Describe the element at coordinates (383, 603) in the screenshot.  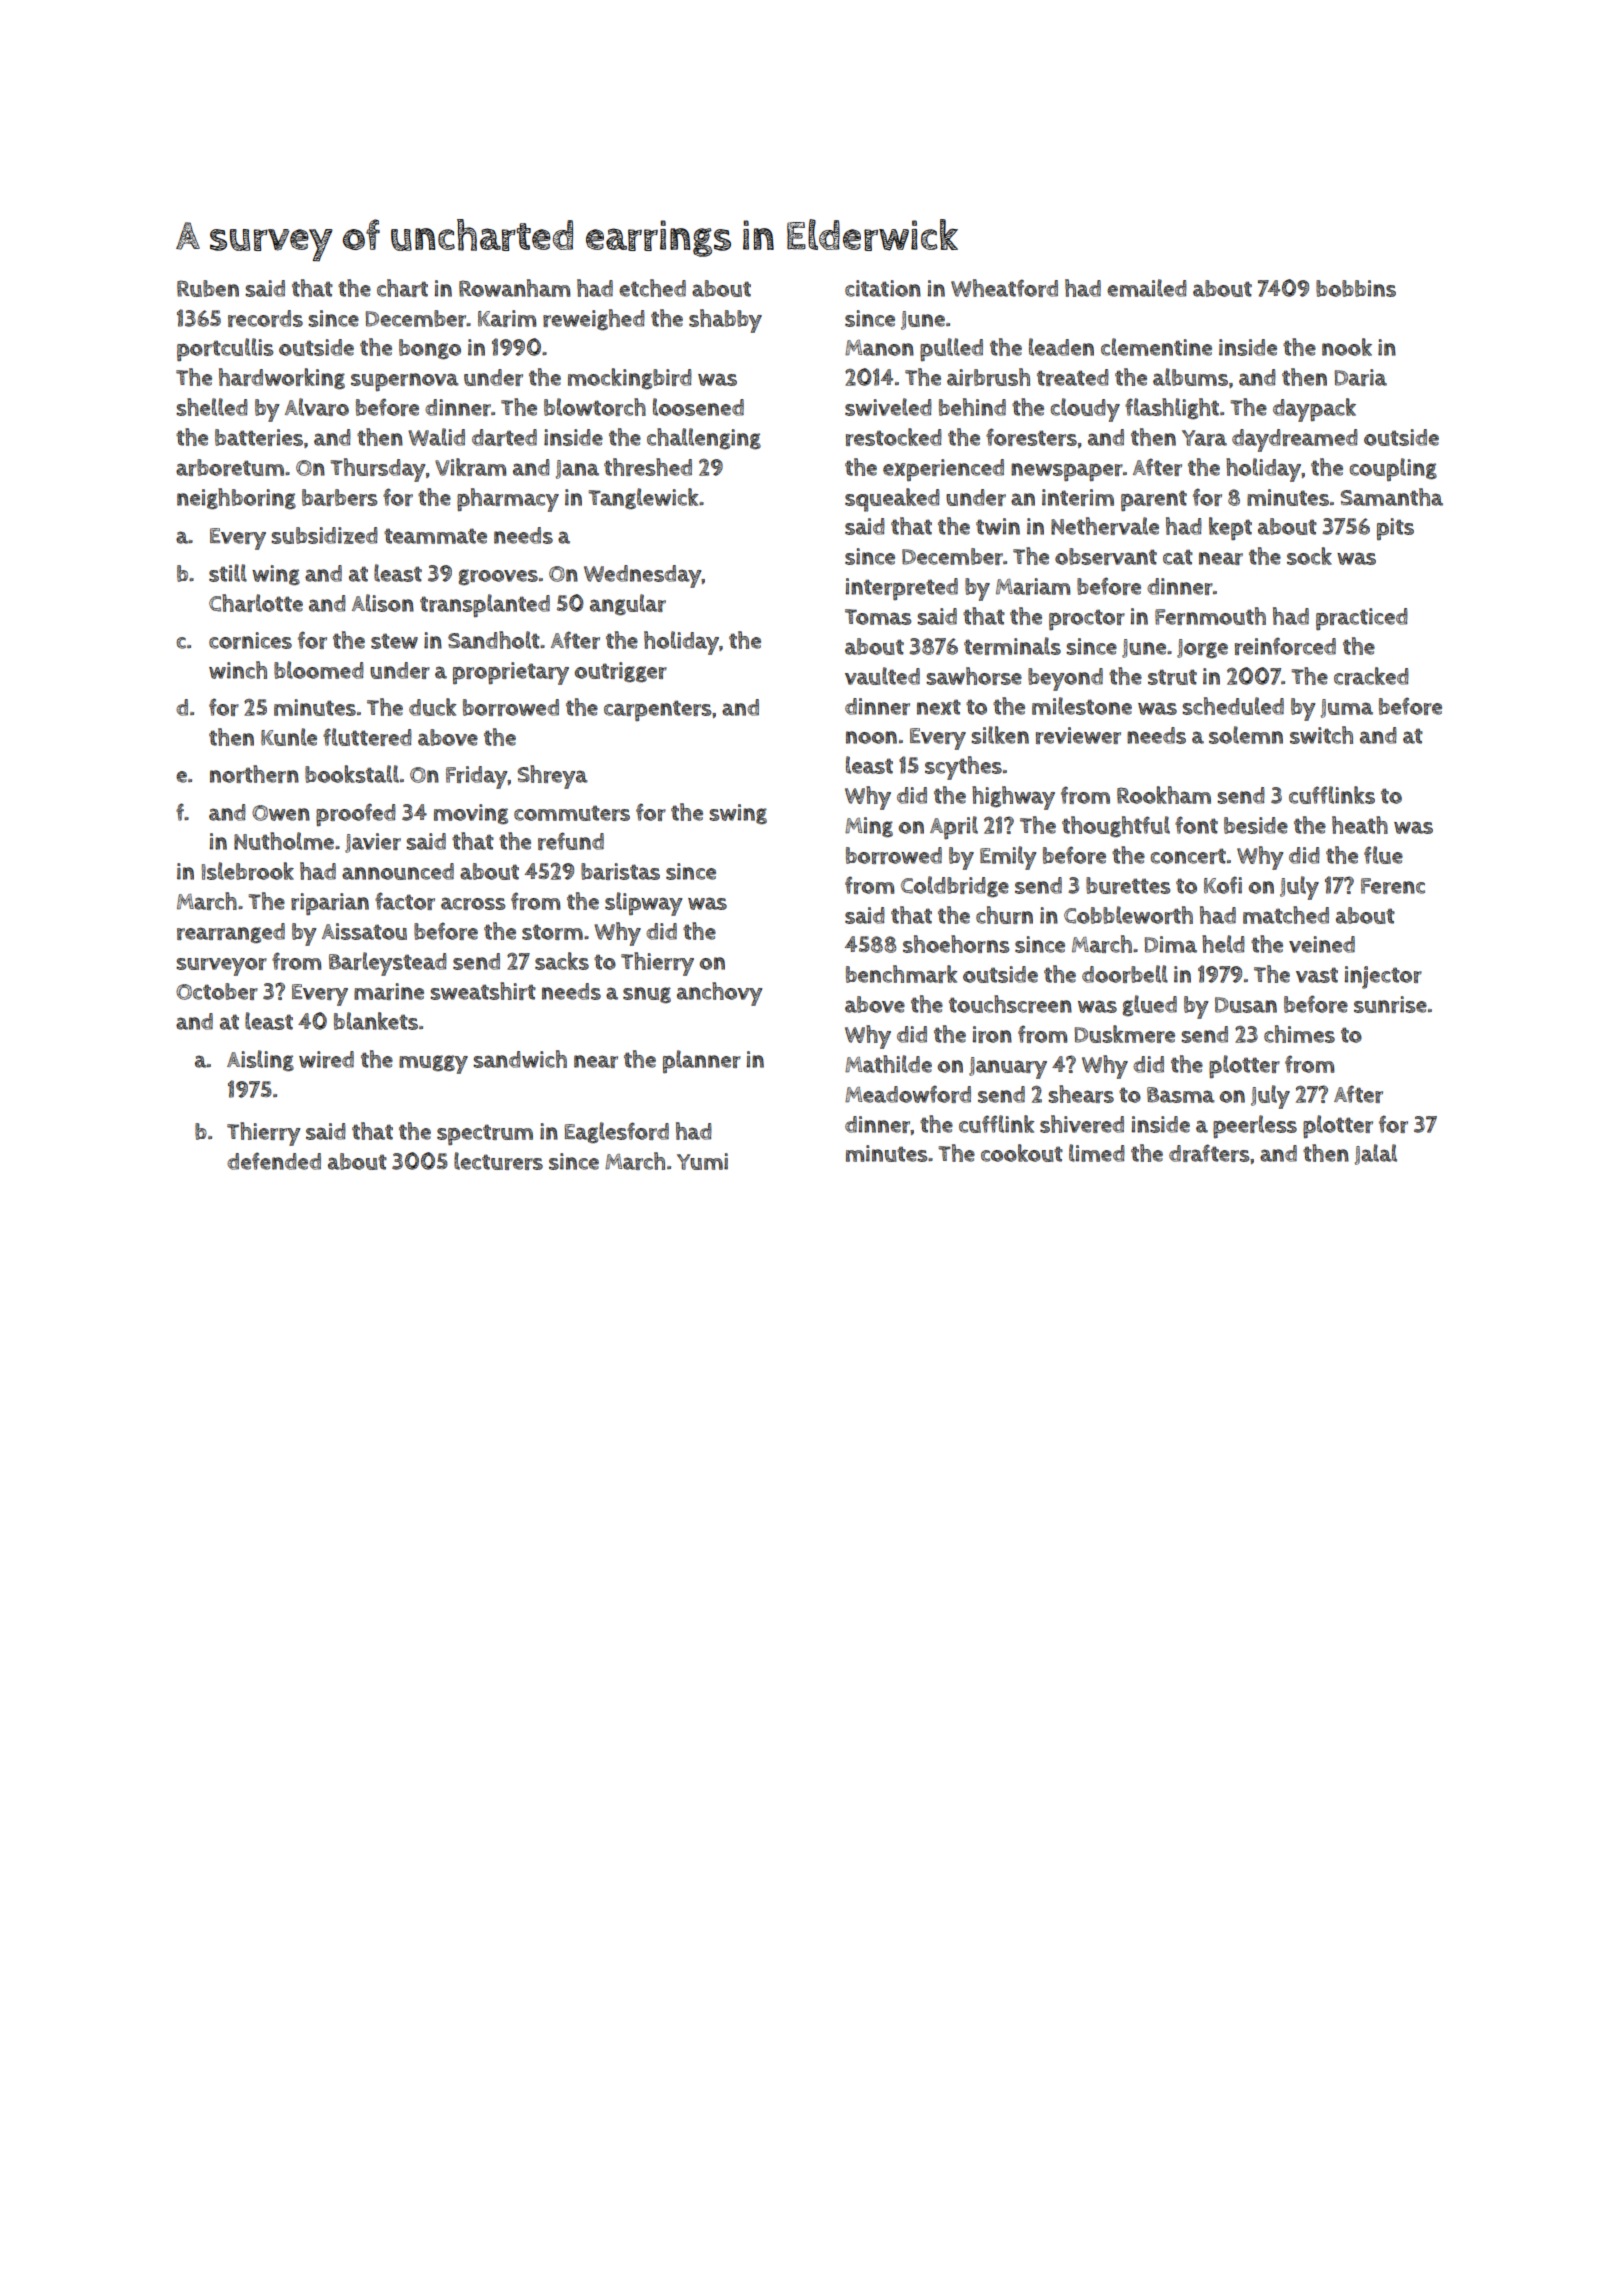
I see `Alison` at that location.
